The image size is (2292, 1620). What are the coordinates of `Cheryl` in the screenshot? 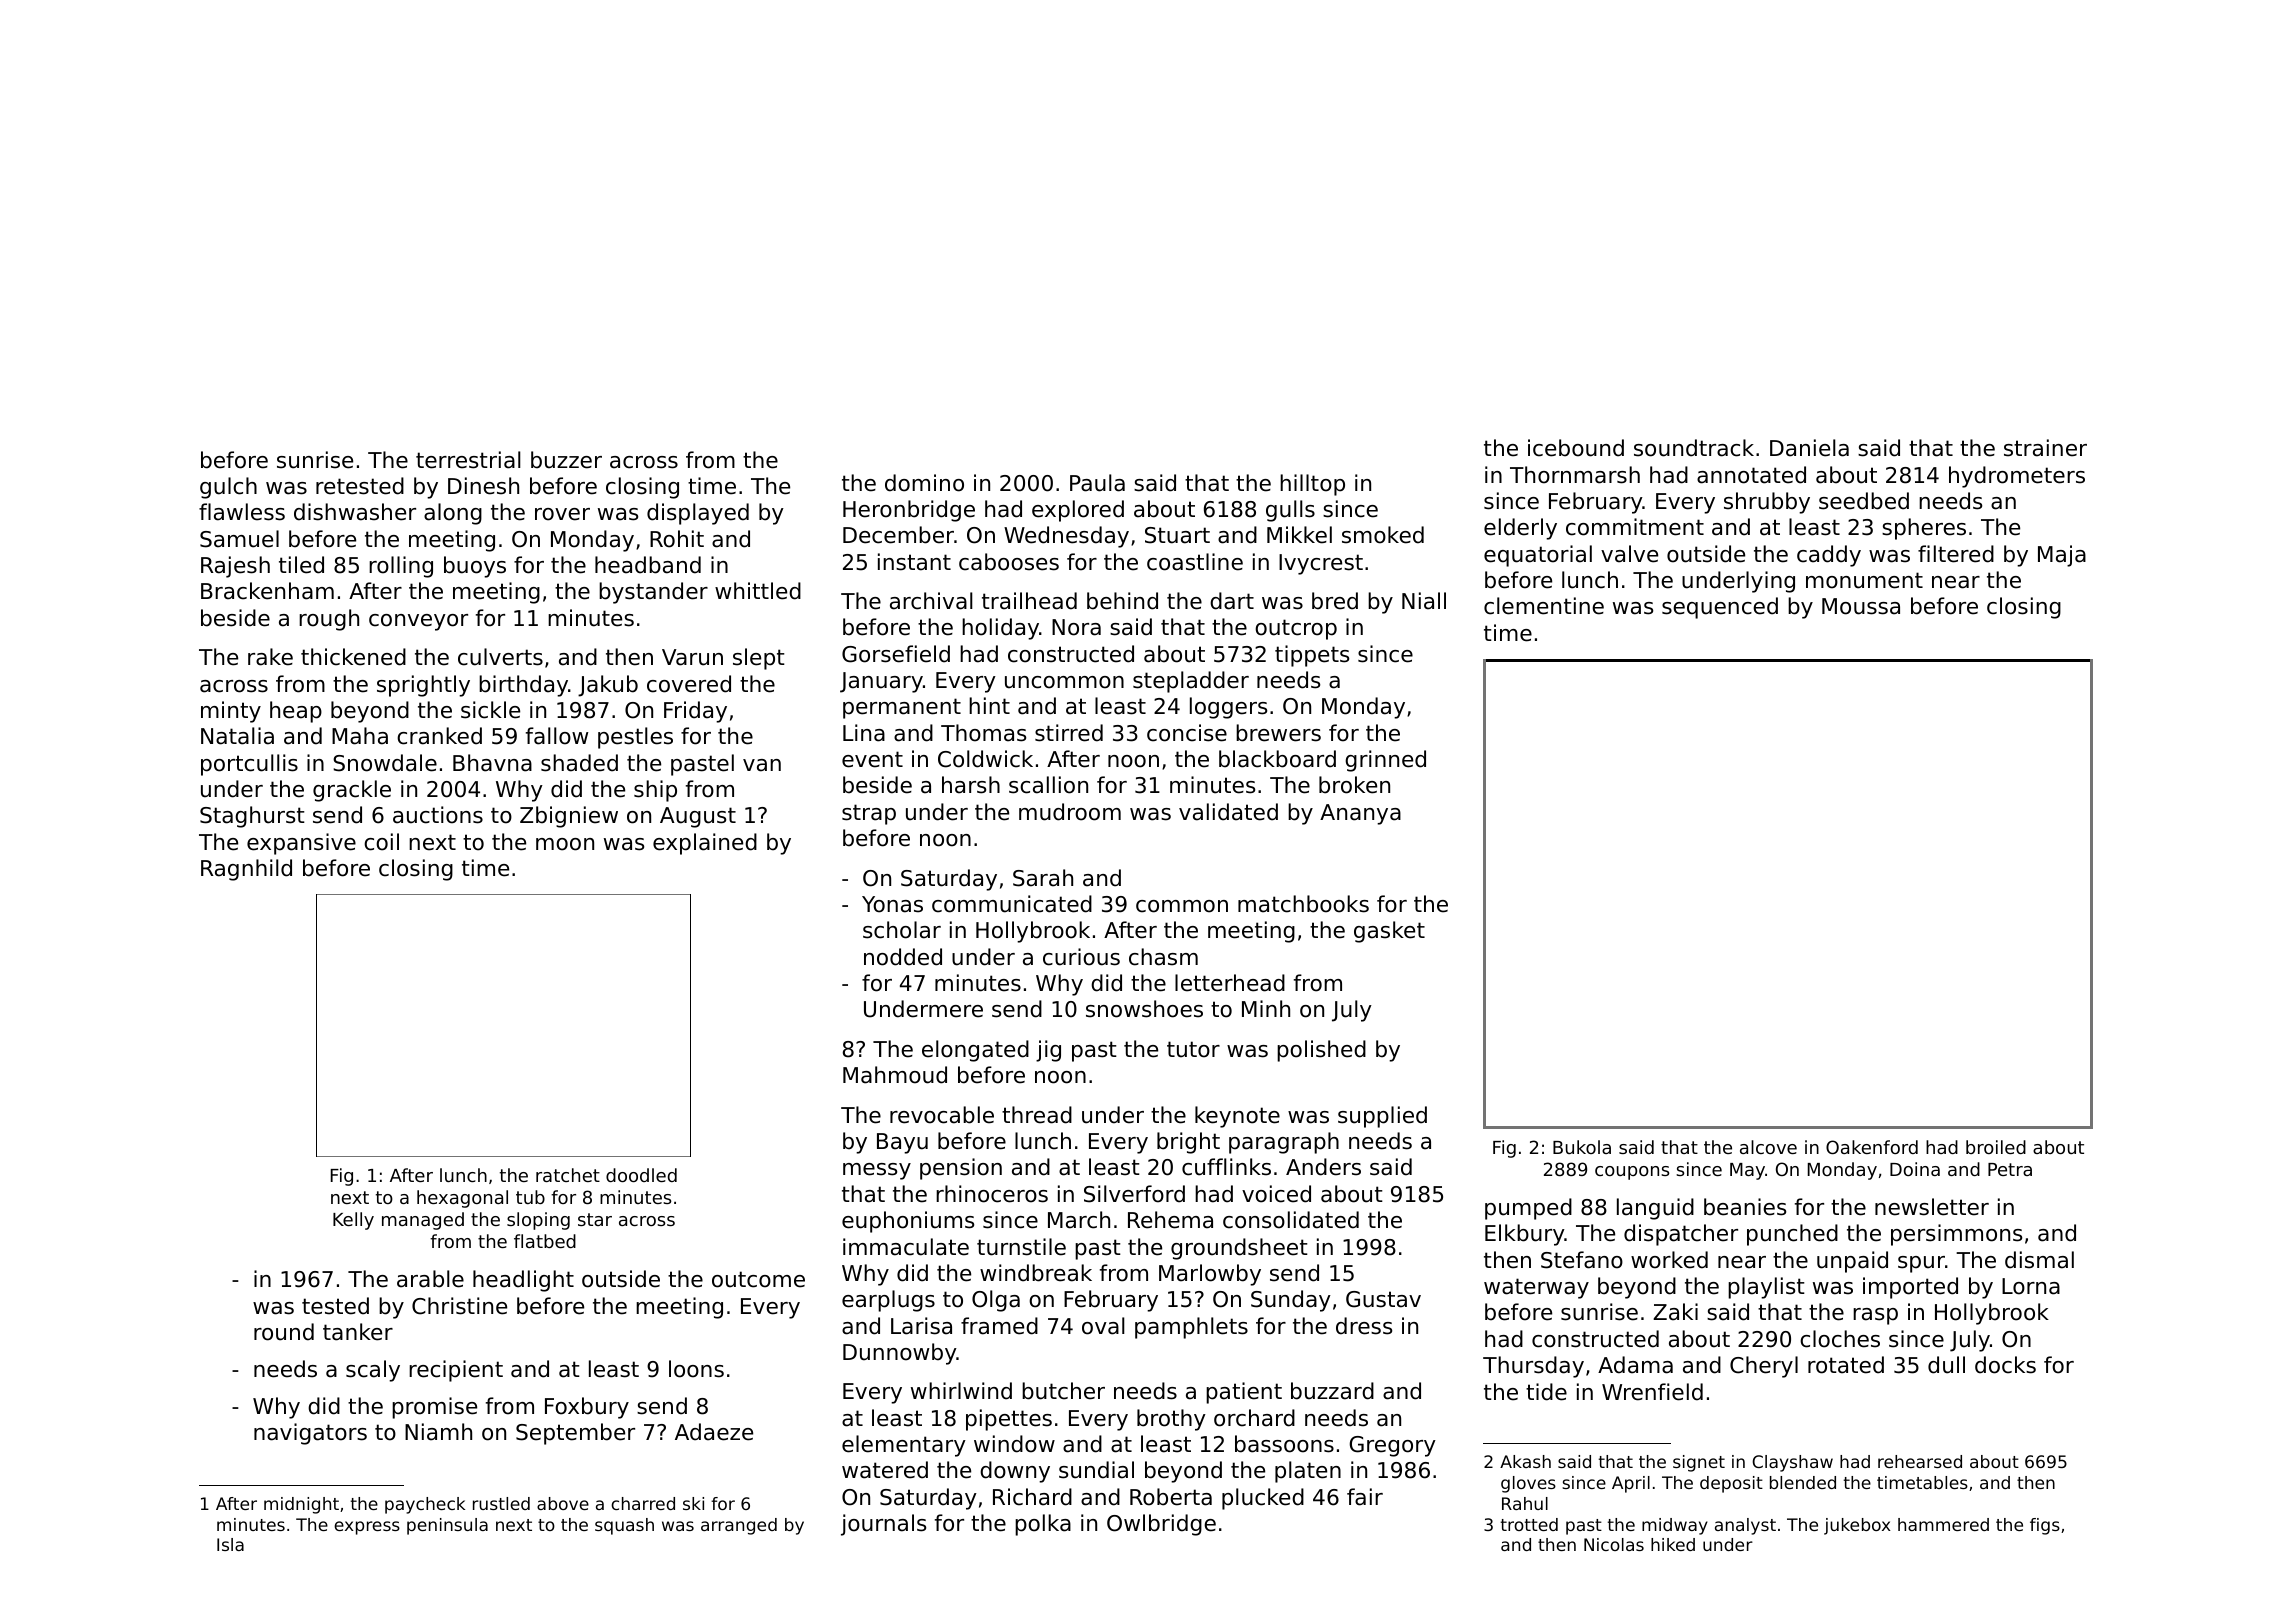 It's located at (1764, 1367).
